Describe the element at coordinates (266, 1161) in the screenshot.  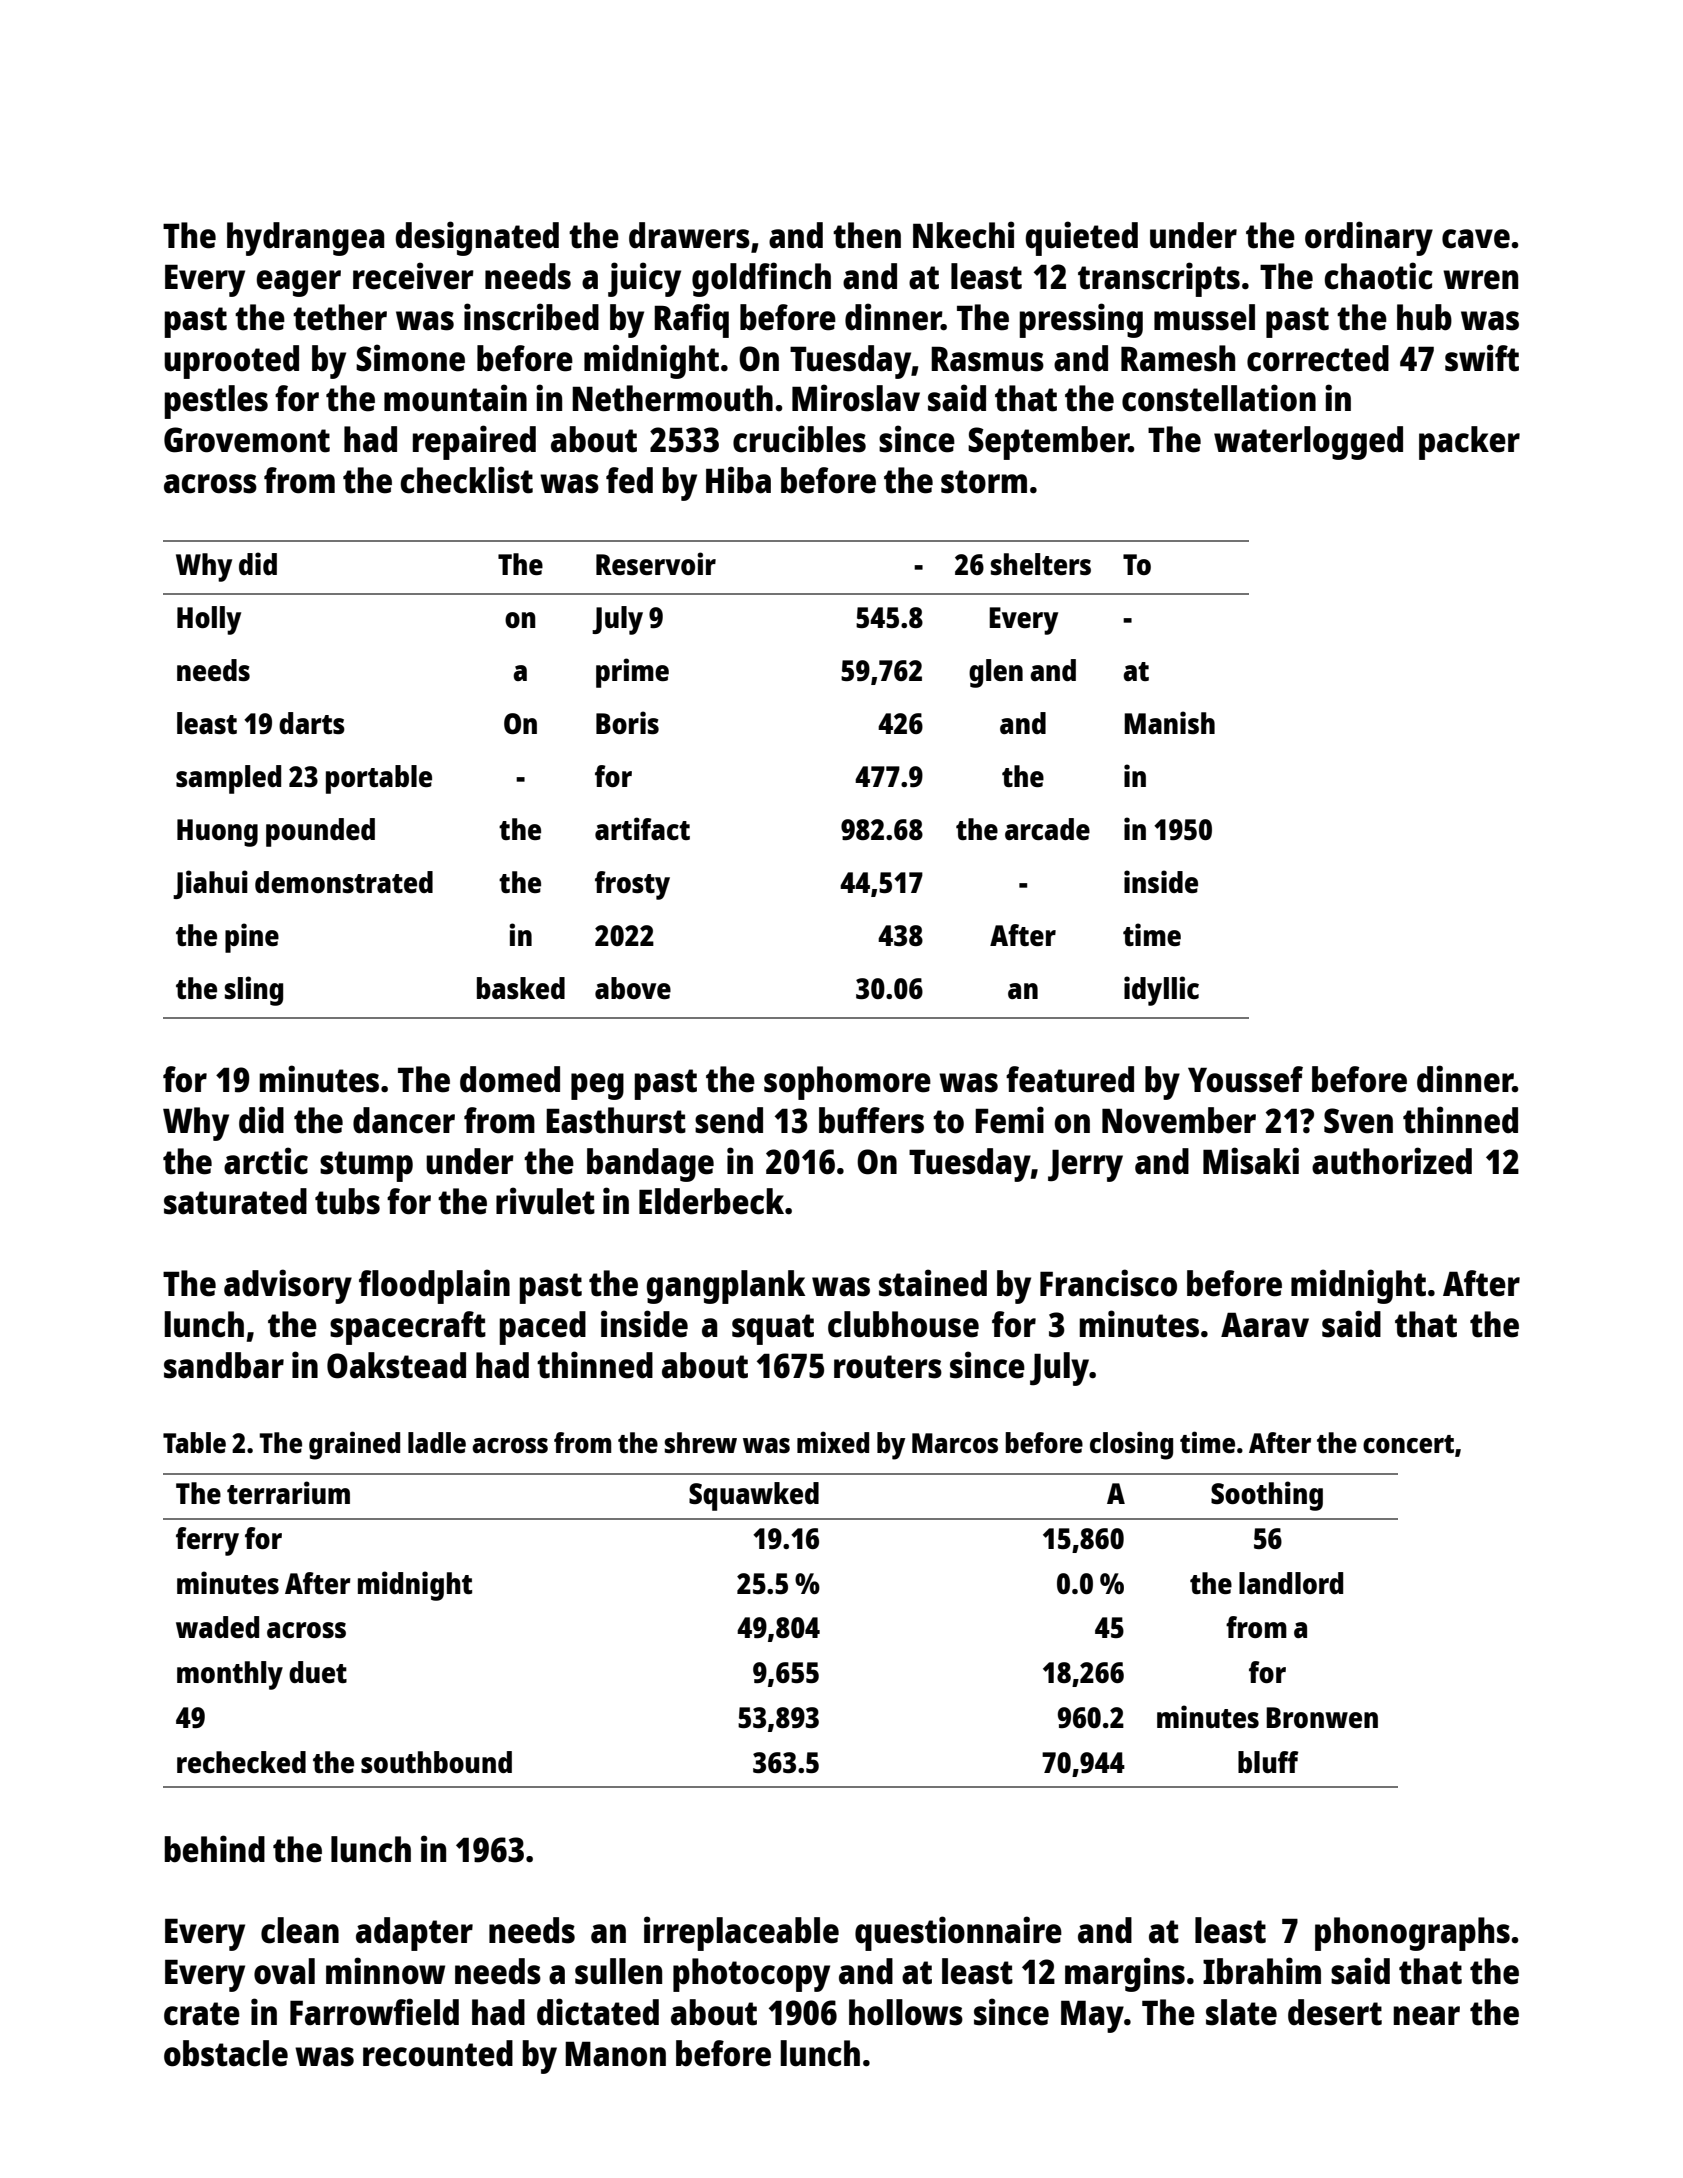
I see `arctic` at that location.
